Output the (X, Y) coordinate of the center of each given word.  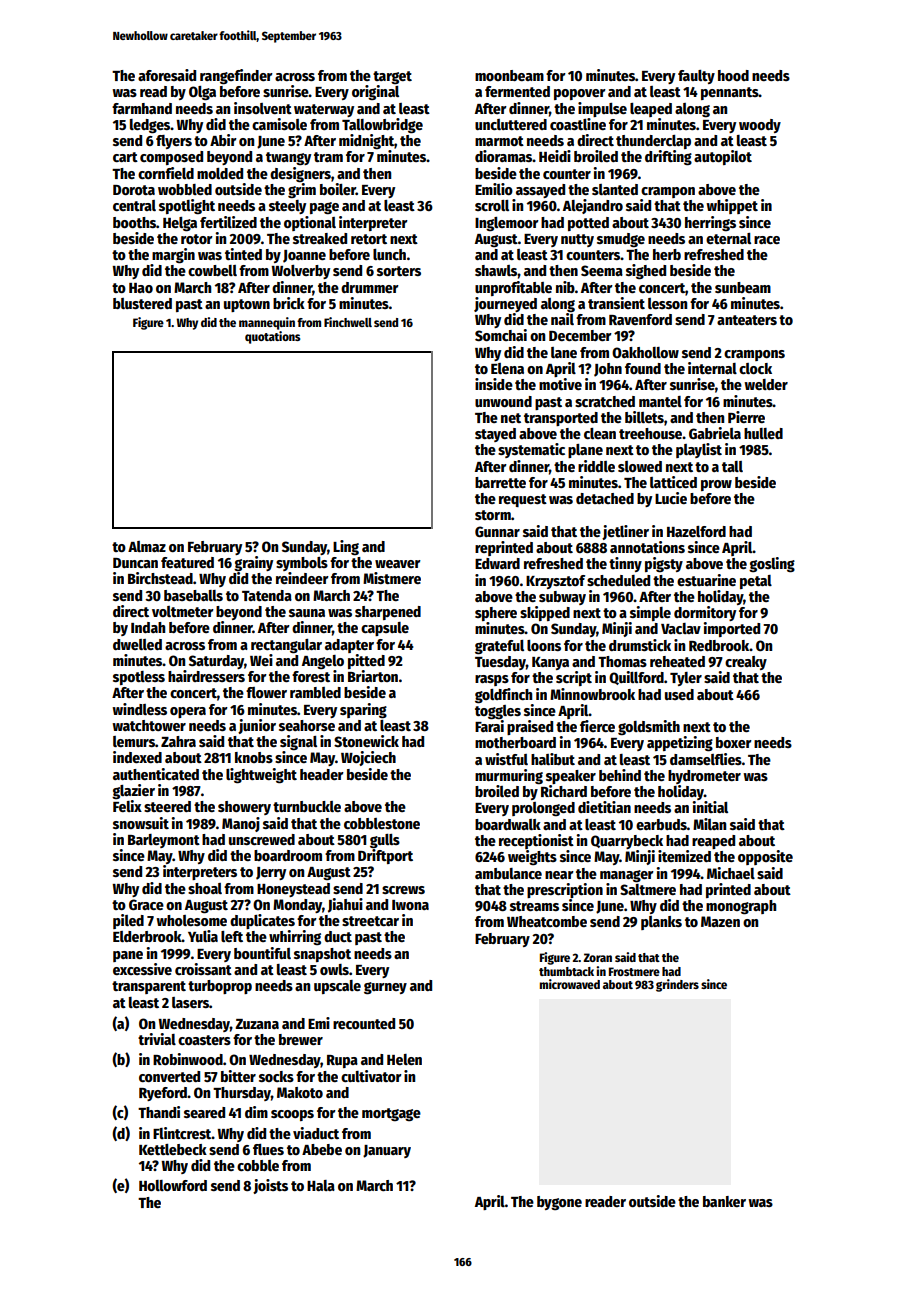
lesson (667, 303)
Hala (321, 1185)
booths (134, 222)
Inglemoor (507, 224)
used (679, 694)
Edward (497, 563)
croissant (203, 969)
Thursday (242, 1094)
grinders (677, 985)
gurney (385, 988)
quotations (272, 337)
